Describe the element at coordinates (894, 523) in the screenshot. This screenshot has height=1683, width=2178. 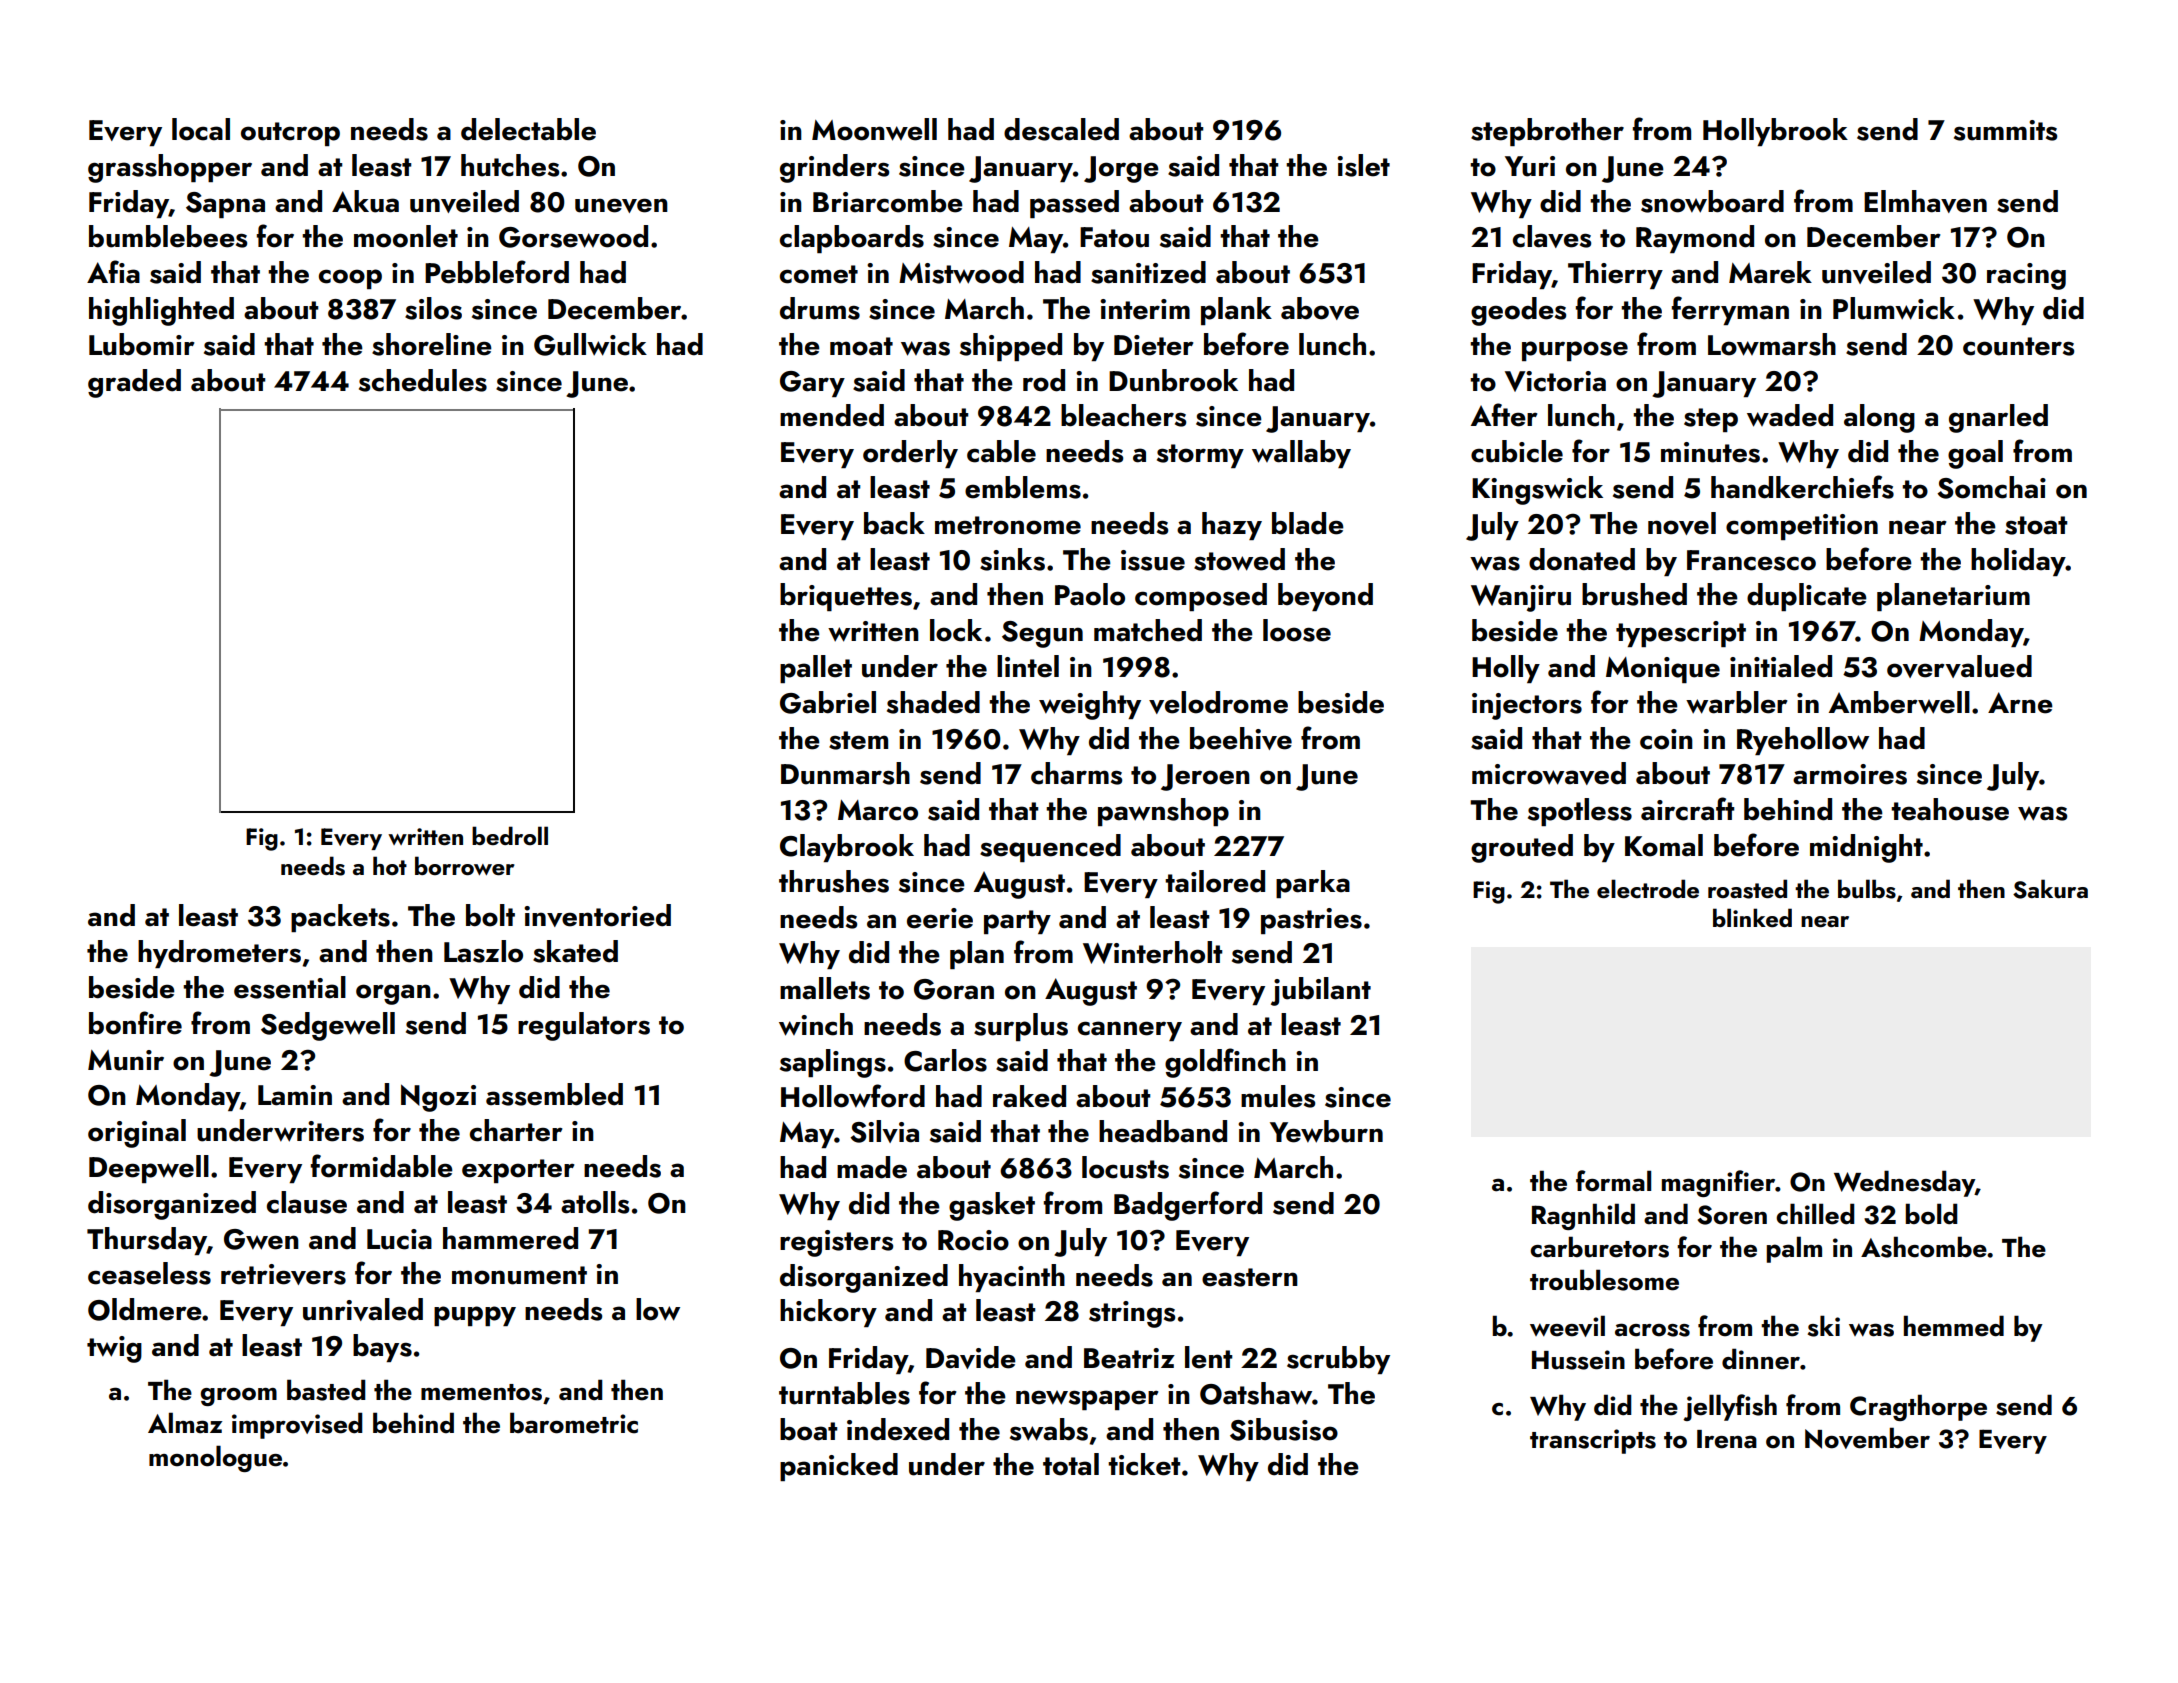
I see `back` at that location.
